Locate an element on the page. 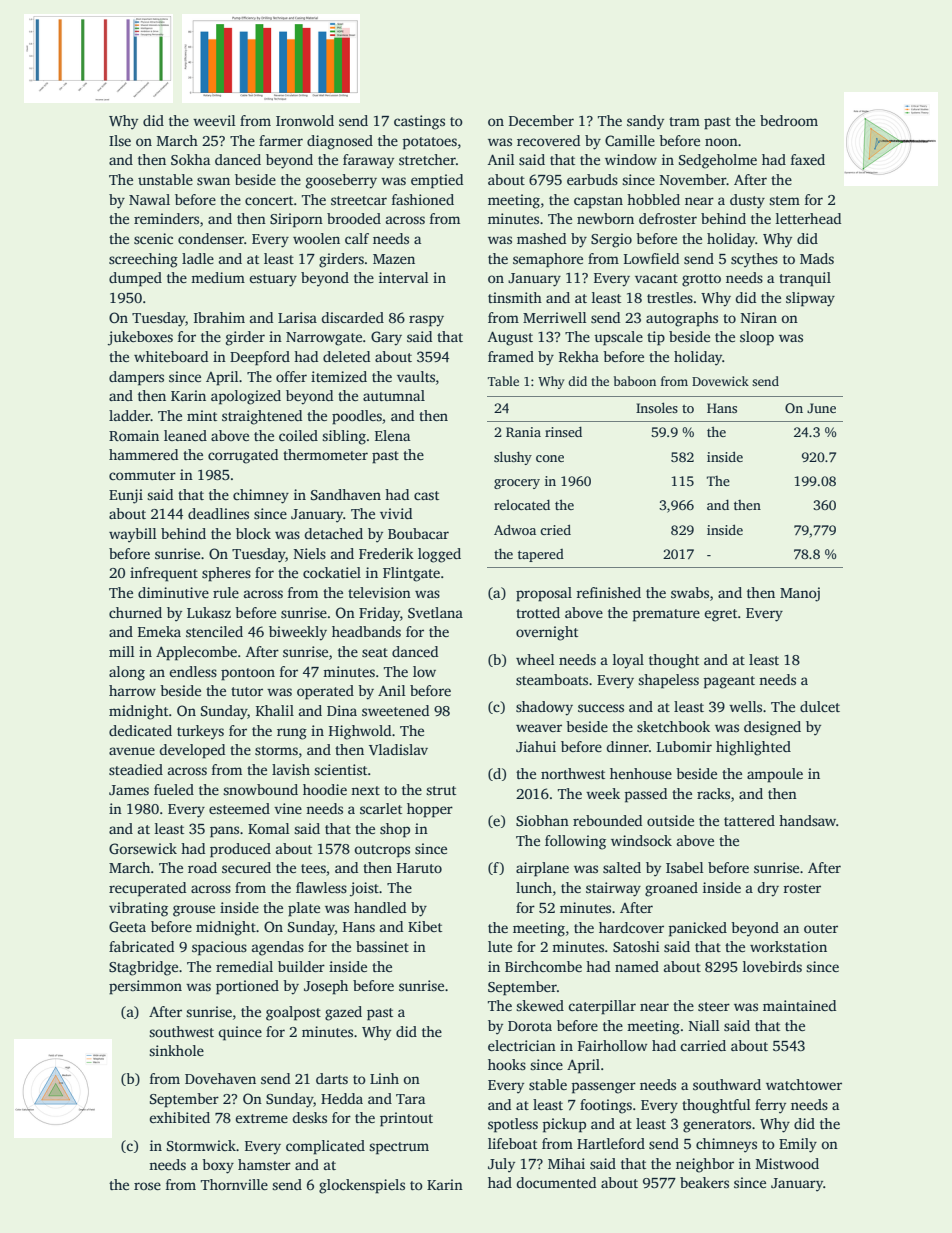 The image size is (952, 1233). carried is located at coordinates (703, 1045).
